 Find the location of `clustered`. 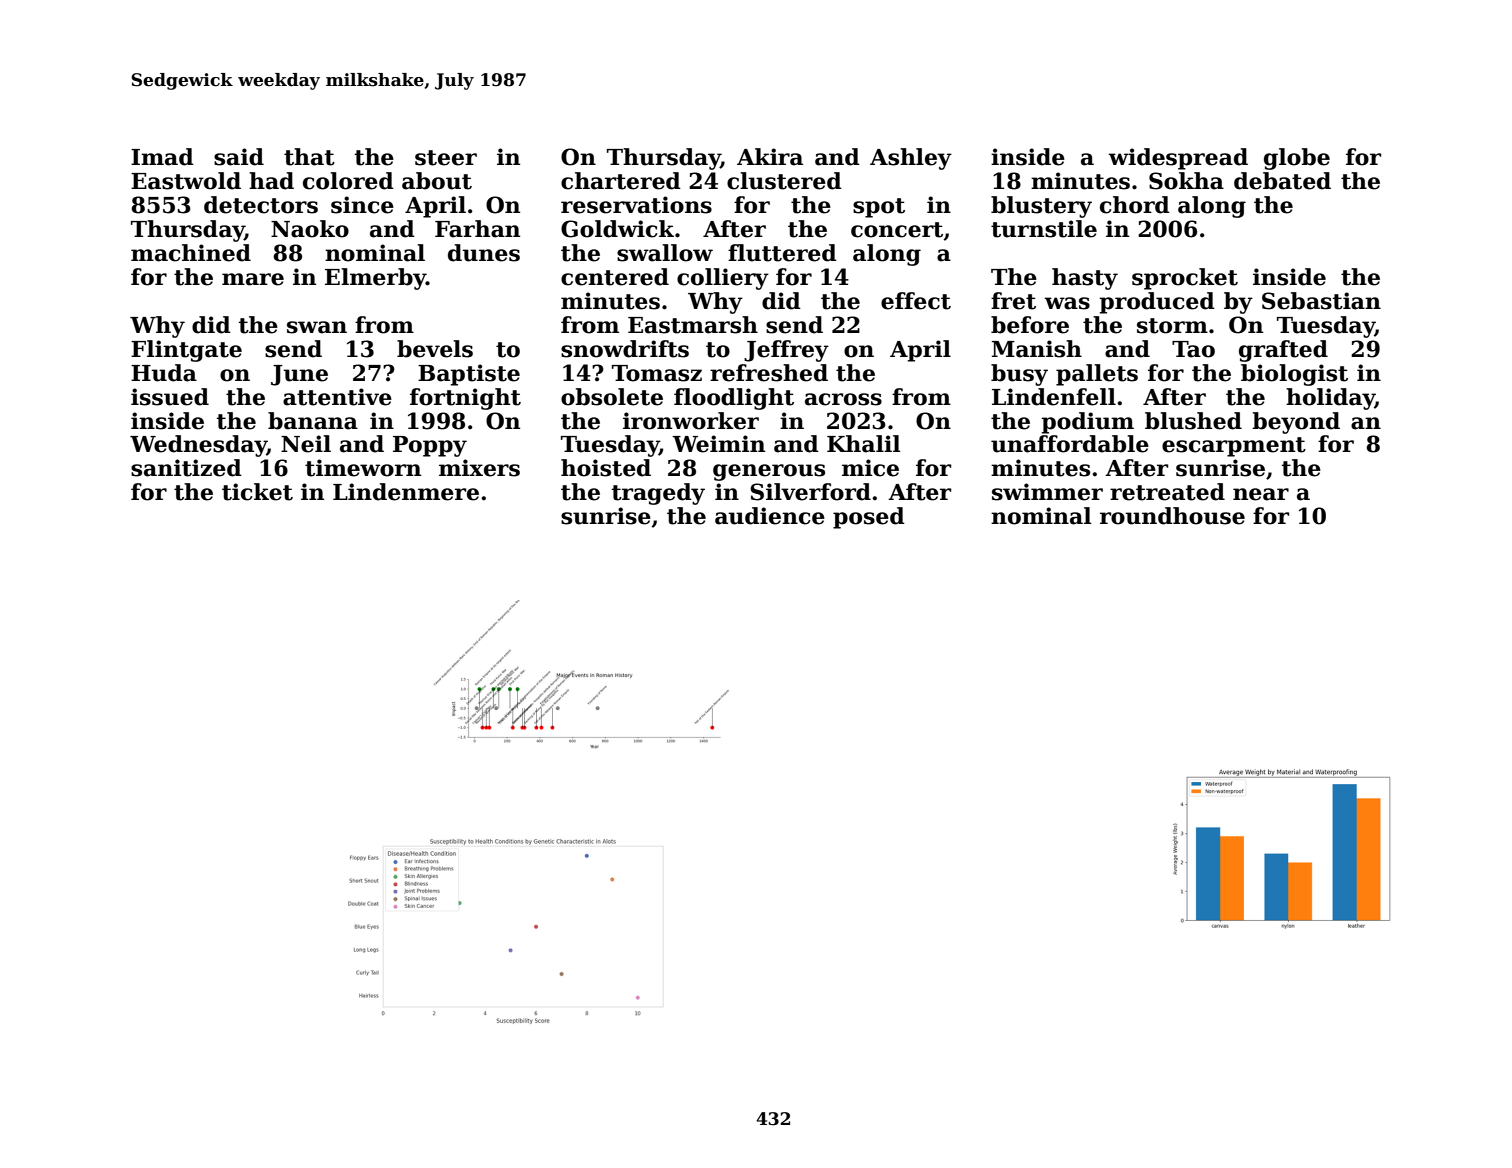

clustered is located at coordinates (784, 181).
